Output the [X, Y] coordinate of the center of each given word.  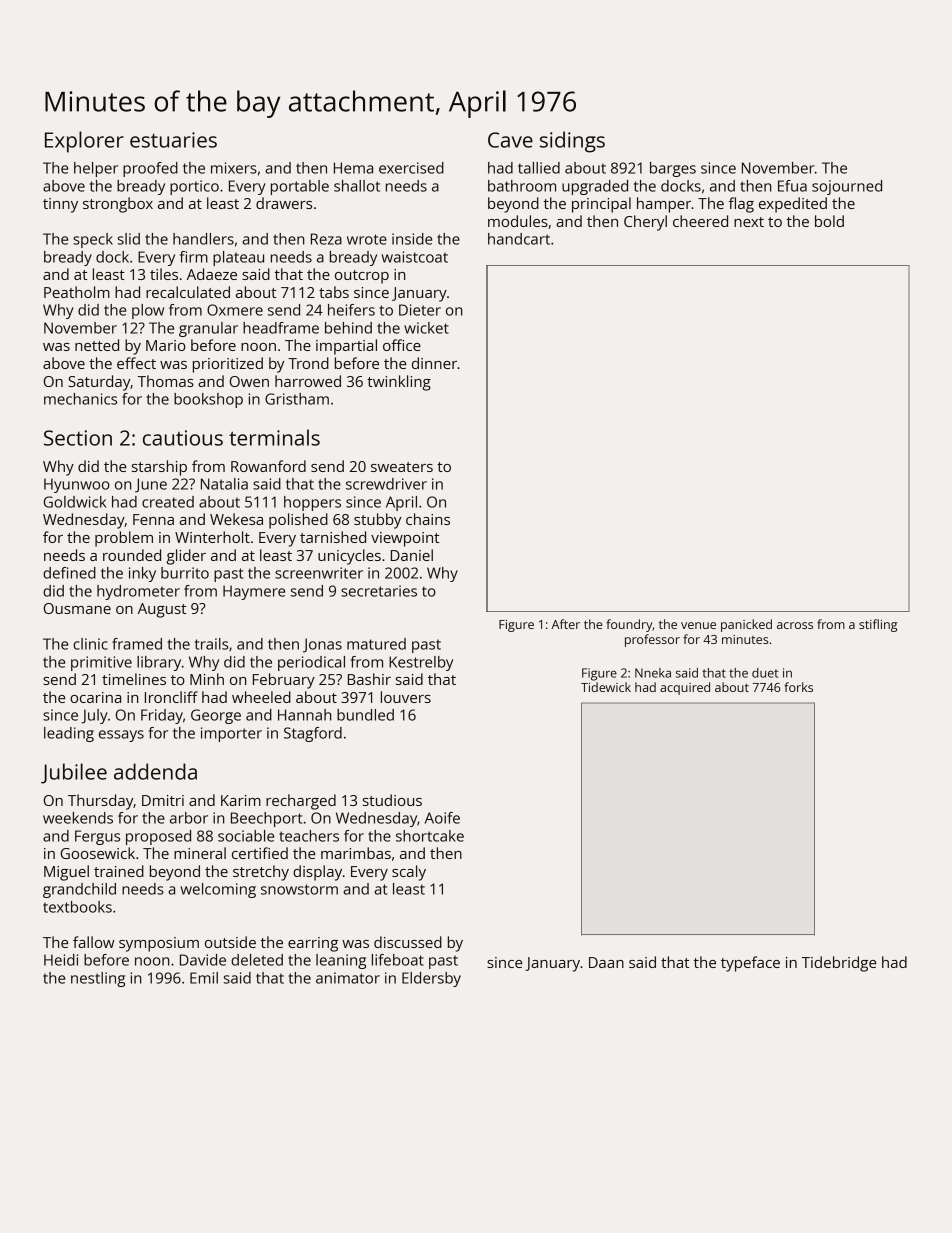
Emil [204, 978]
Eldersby [431, 979]
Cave [510, 140]
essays [121, 736]
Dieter [420, 310]
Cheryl [645, 223]
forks [798, 687]
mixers [234, 168]
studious [392, 800]
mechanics [80, 399]
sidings [572, 142]
